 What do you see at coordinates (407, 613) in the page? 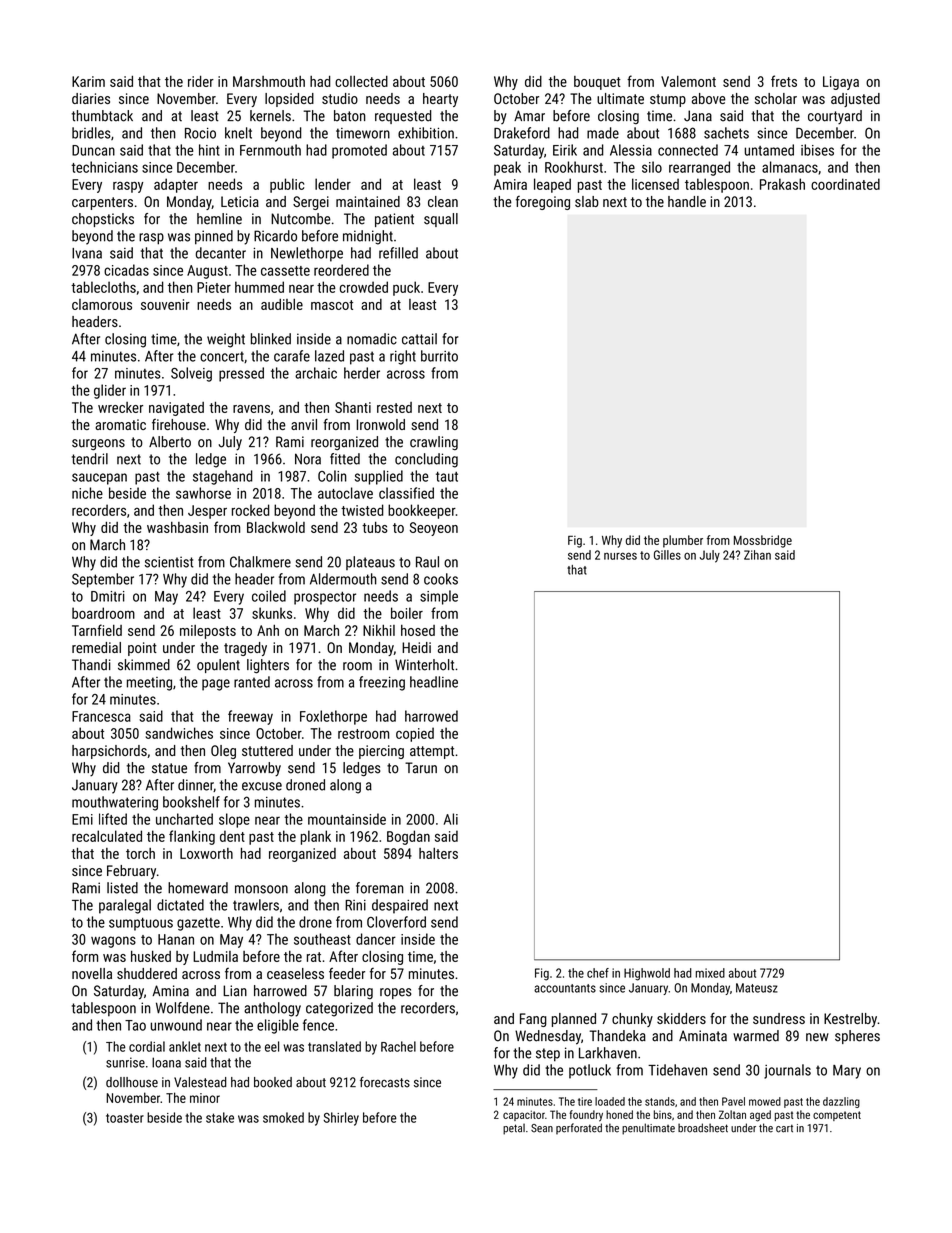
I see `boiler` at bounding box center [407, 613].
